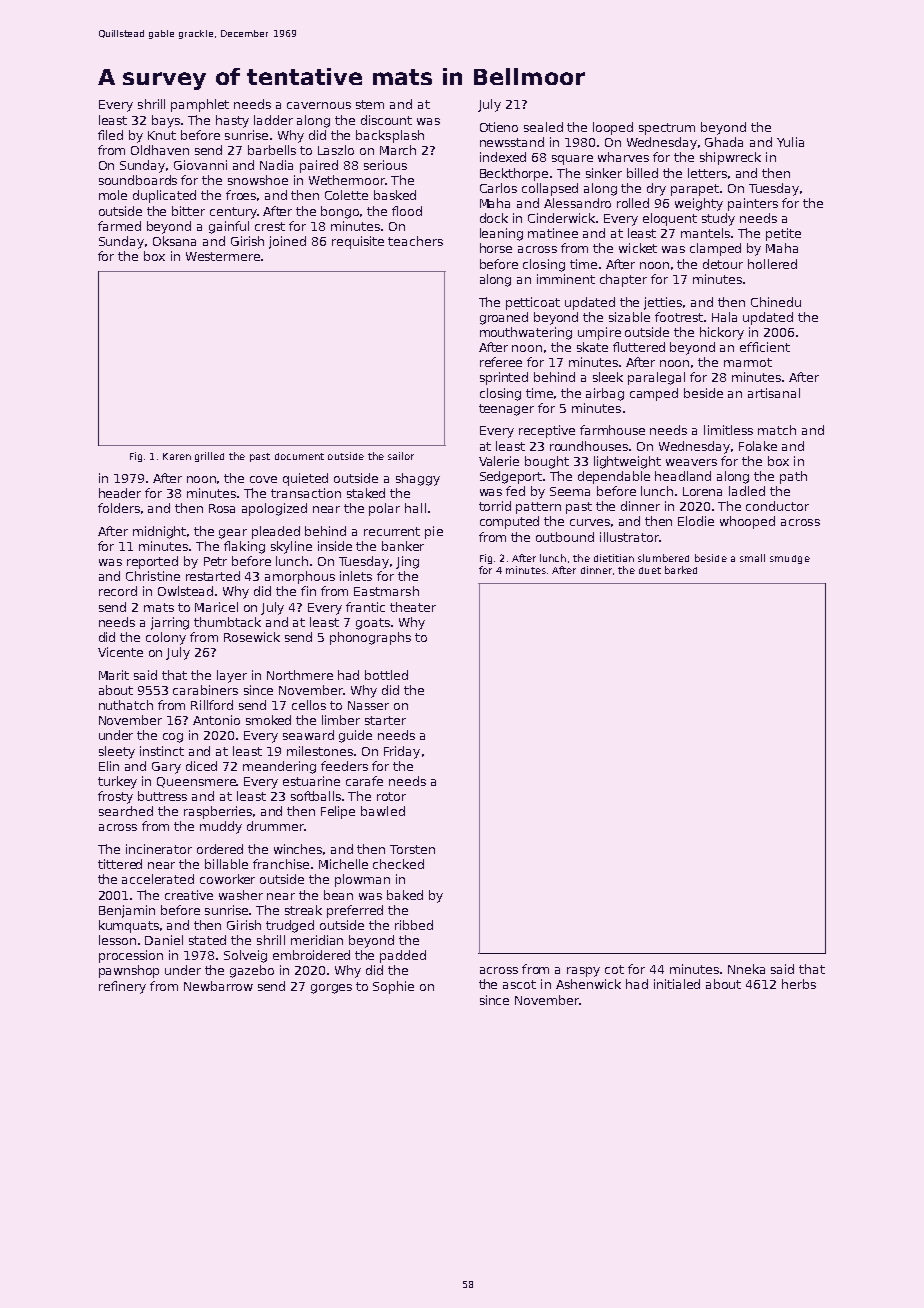 The image size is (924, 1308). Describe the element at coordinates (119, 226) in the image. I see `farmed` at that location.
